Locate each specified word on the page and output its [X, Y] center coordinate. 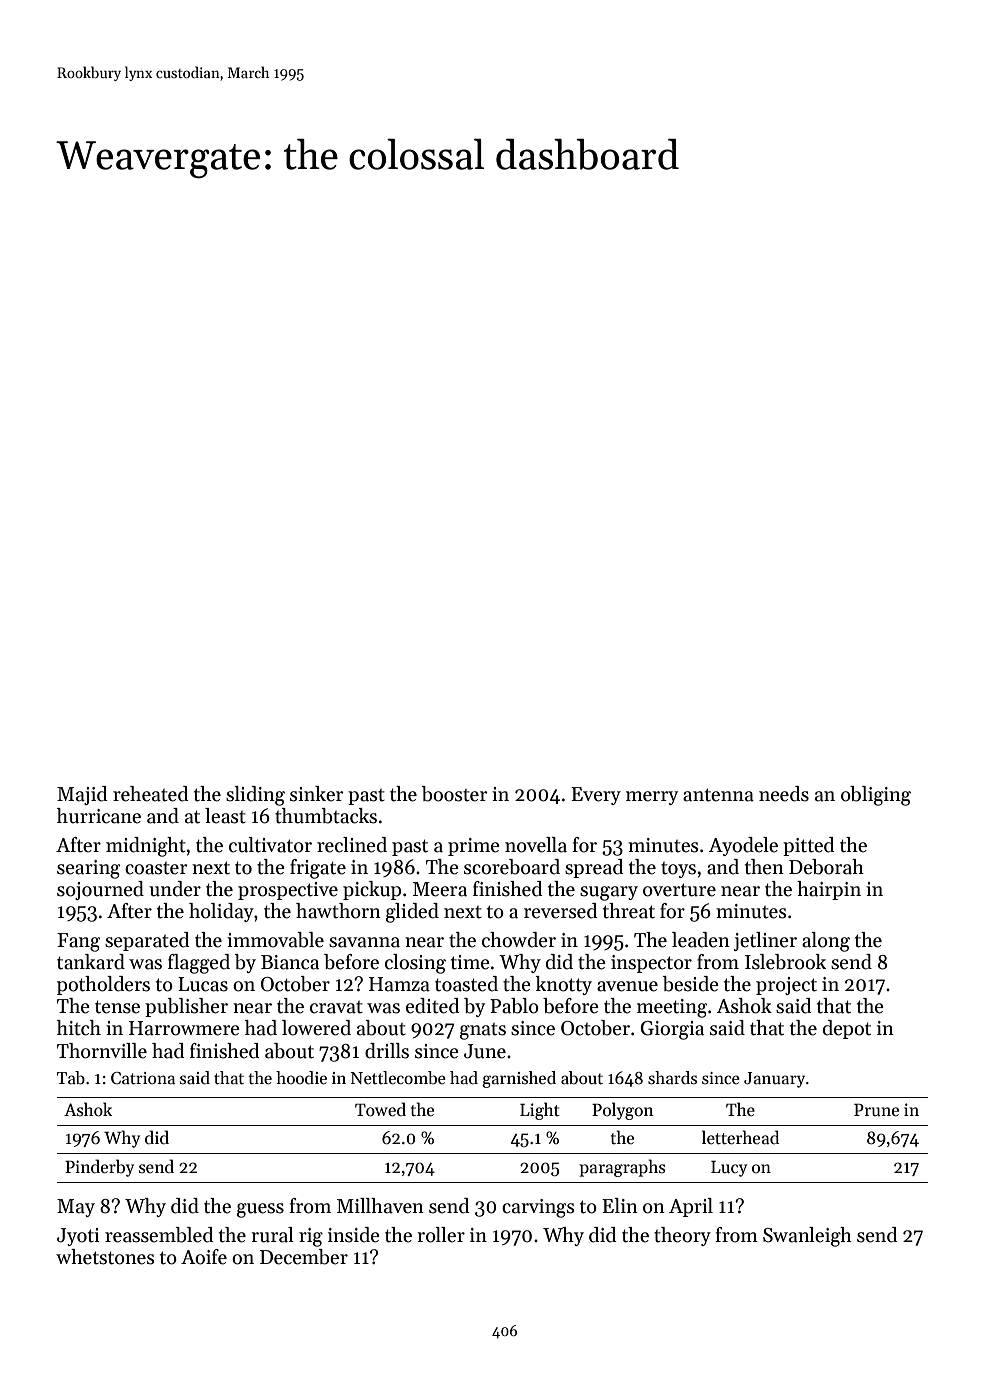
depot [847, 1029]
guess [260, 1210]
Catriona [143, 1078]
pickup [372, 890]
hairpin [829, 890]
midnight [146, 847]
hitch [79, 1028]
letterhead [740, 1137]
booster [454, 794]
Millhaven [380, 1206]
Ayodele [743, 846]
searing [88, 869]
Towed [380, 1109]
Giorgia [672, 1030]
